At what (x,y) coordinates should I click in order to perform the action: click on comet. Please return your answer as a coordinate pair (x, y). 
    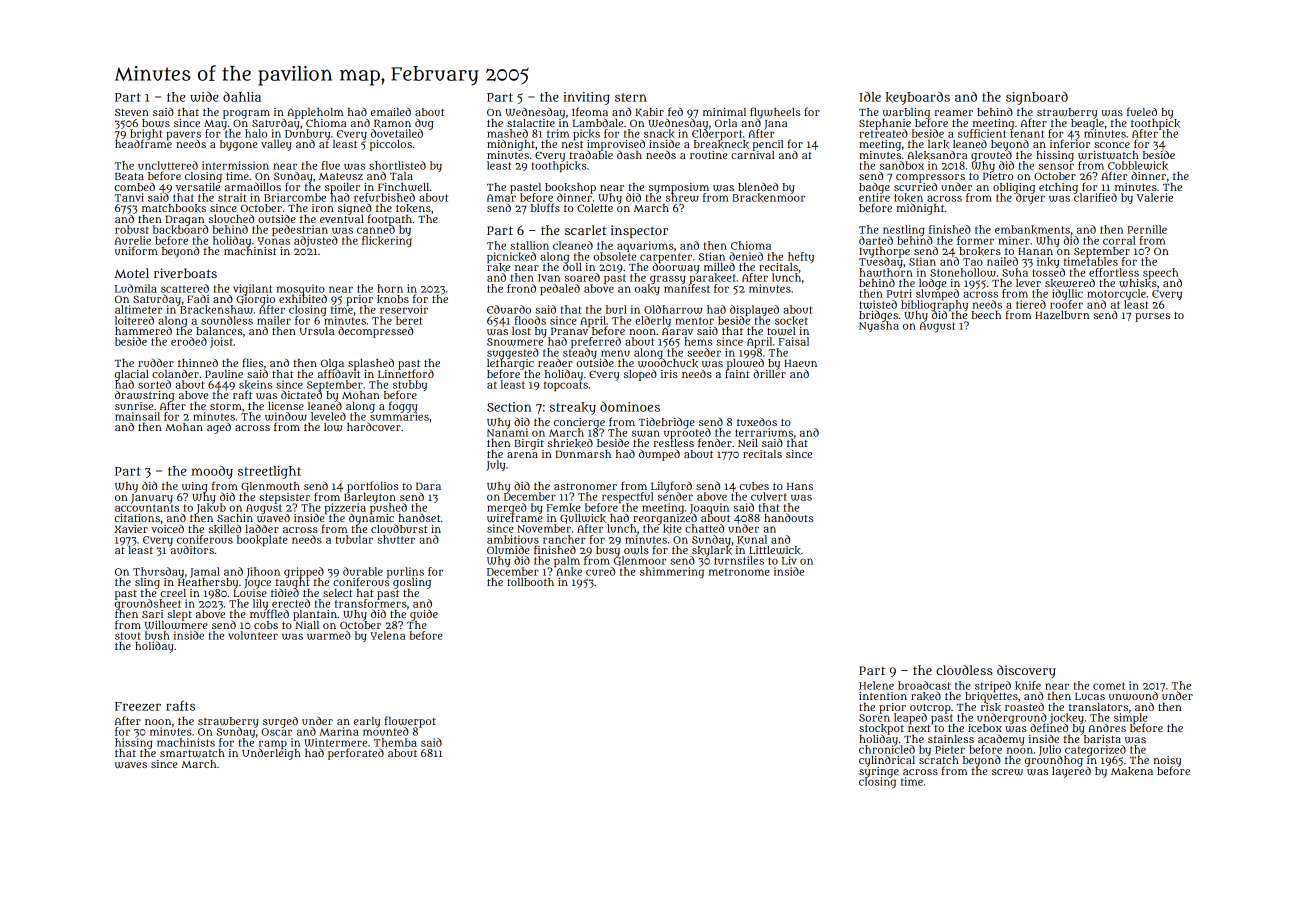
    Looking at the image, I should click on (1109, 686).
